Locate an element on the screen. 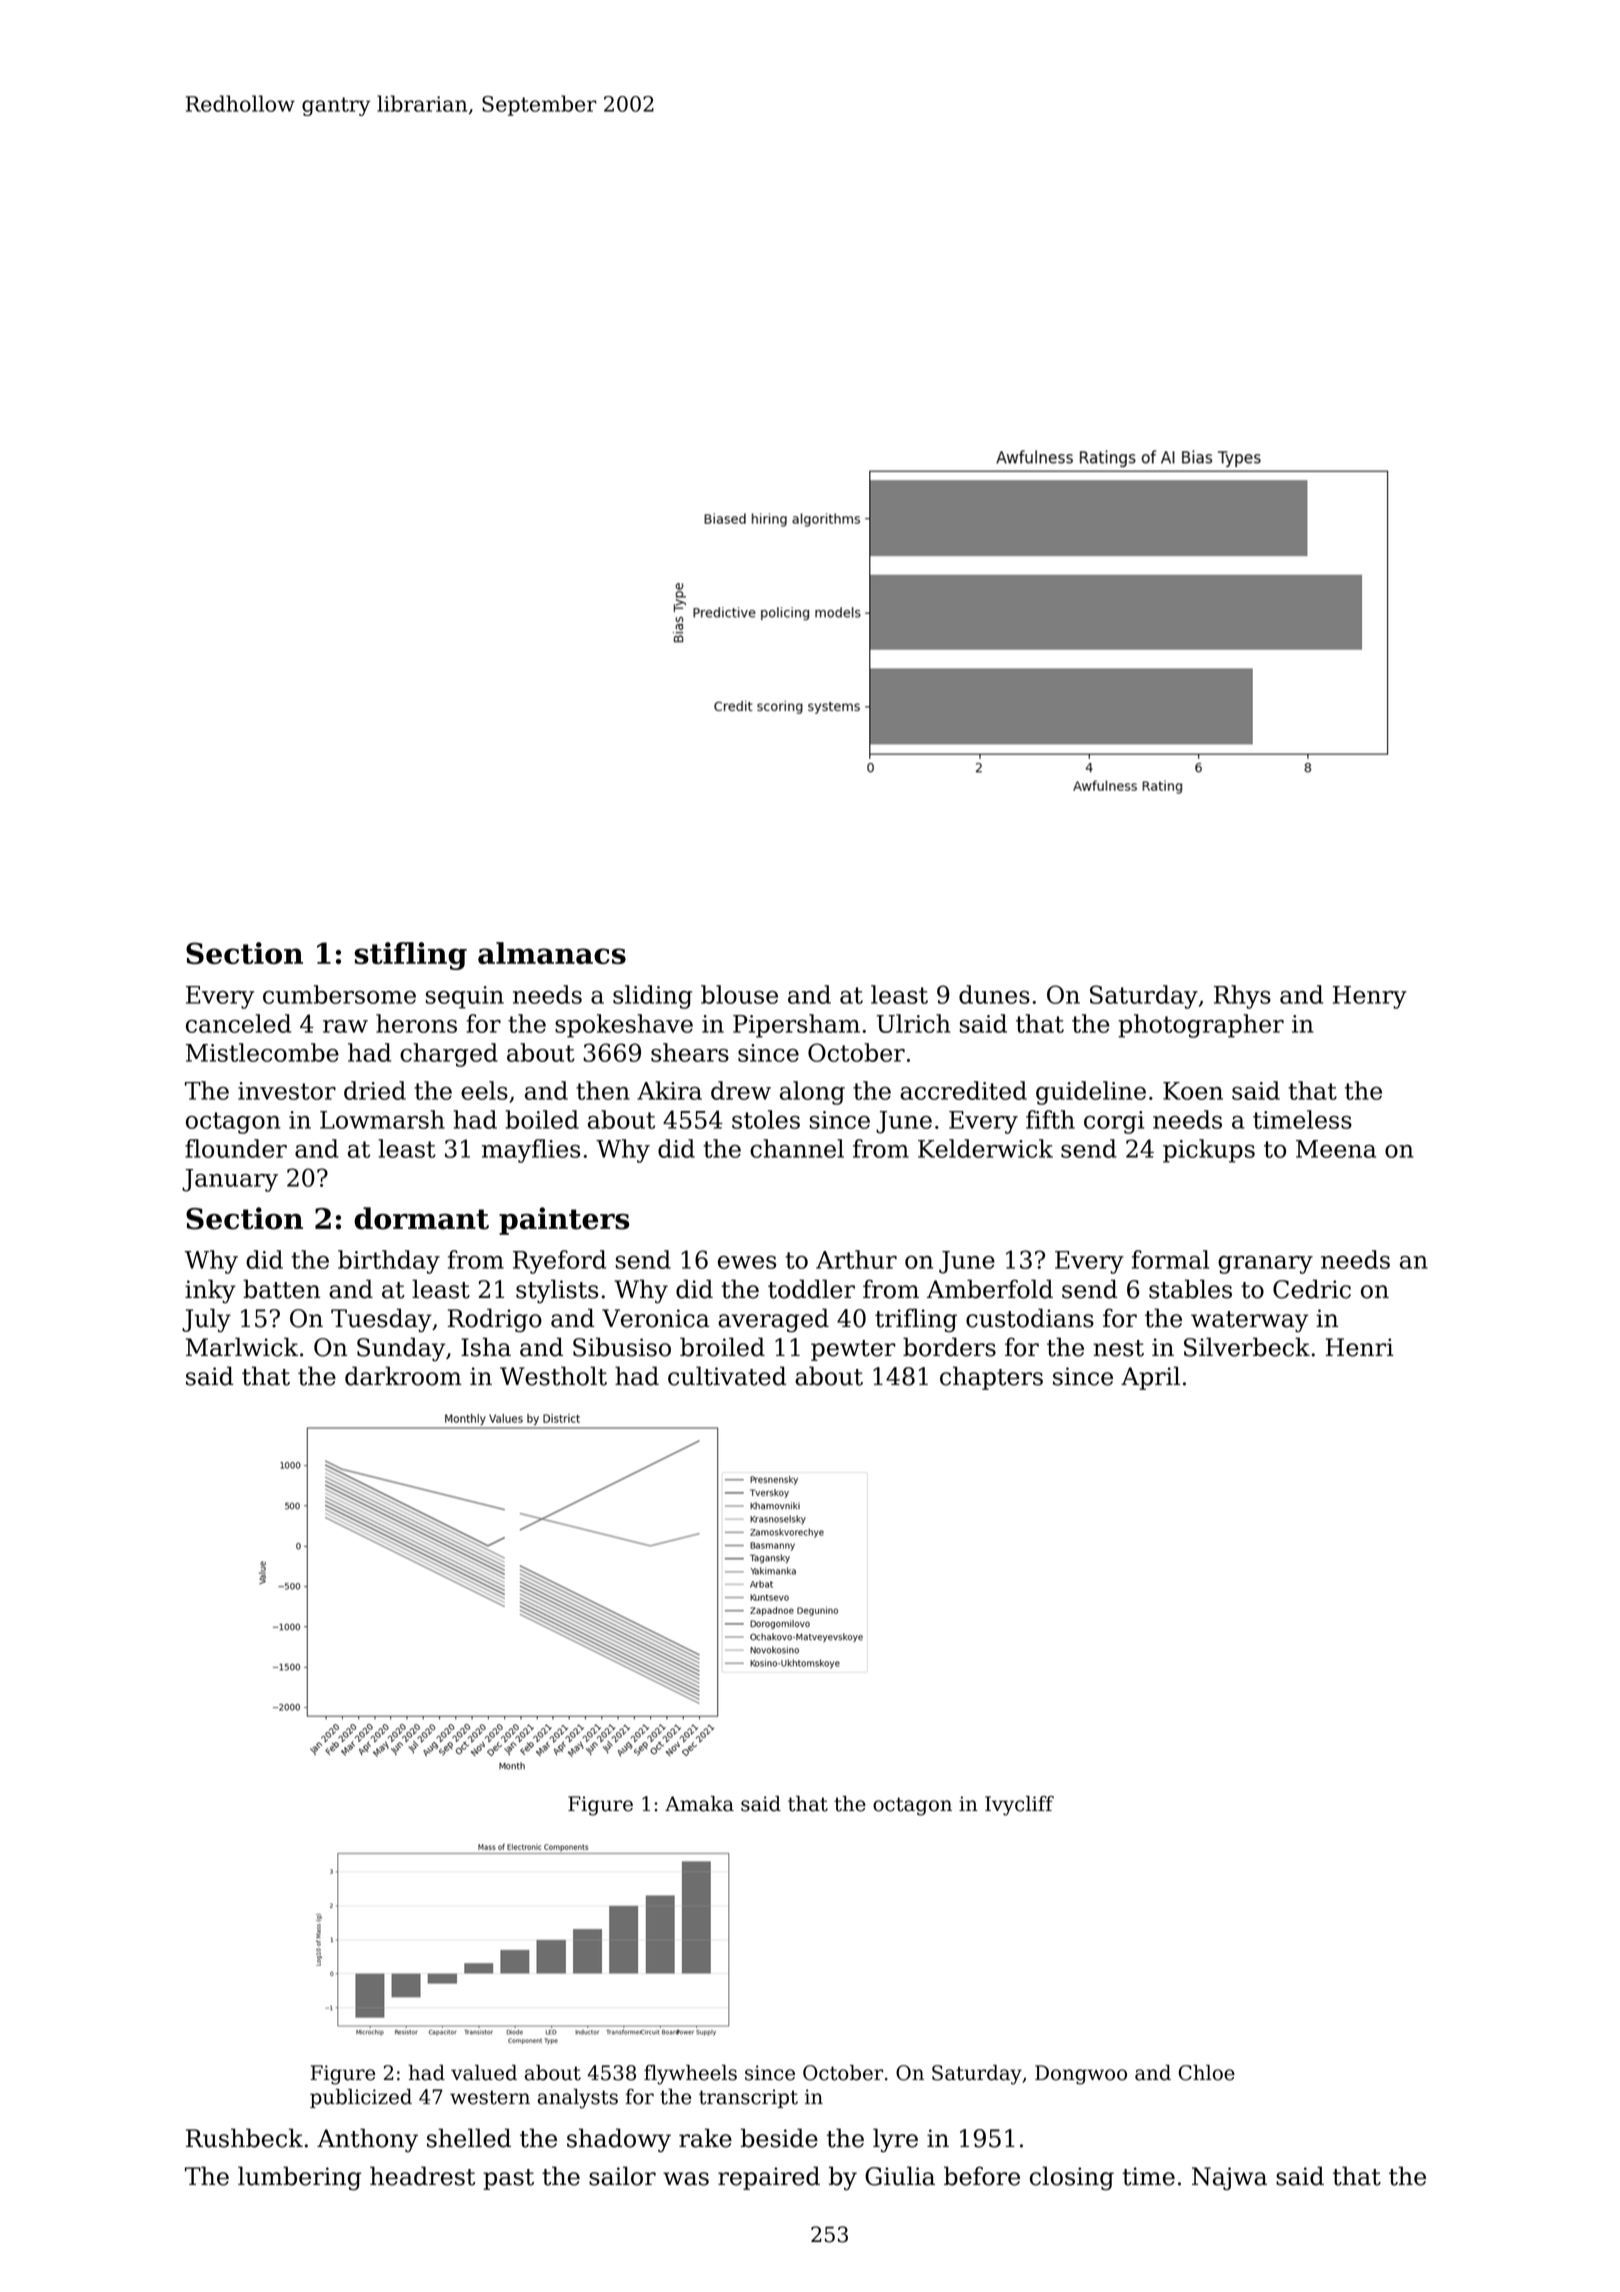 Image resolution: width=1620 pixels, height=2292 pixels. photographer is located at coordinates (1201, 1026).
